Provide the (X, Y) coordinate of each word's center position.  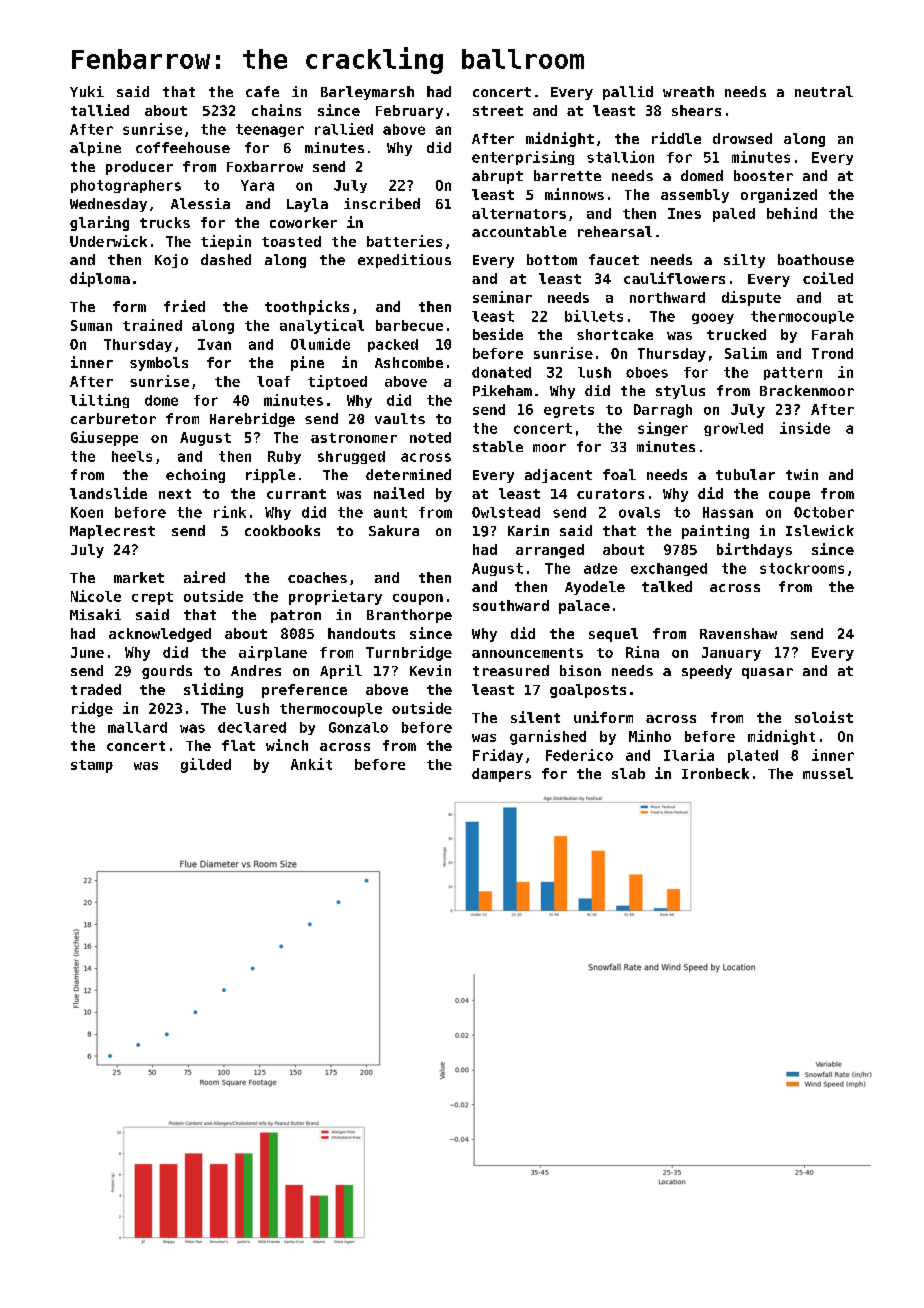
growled (733, 429)
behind (792, 213)
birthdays (754, 550)
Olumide (320, 344)
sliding (213, 690)
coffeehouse (183, 147)
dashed (226, 259)
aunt (390, 512)
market (139, 577)
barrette (567, 175)
